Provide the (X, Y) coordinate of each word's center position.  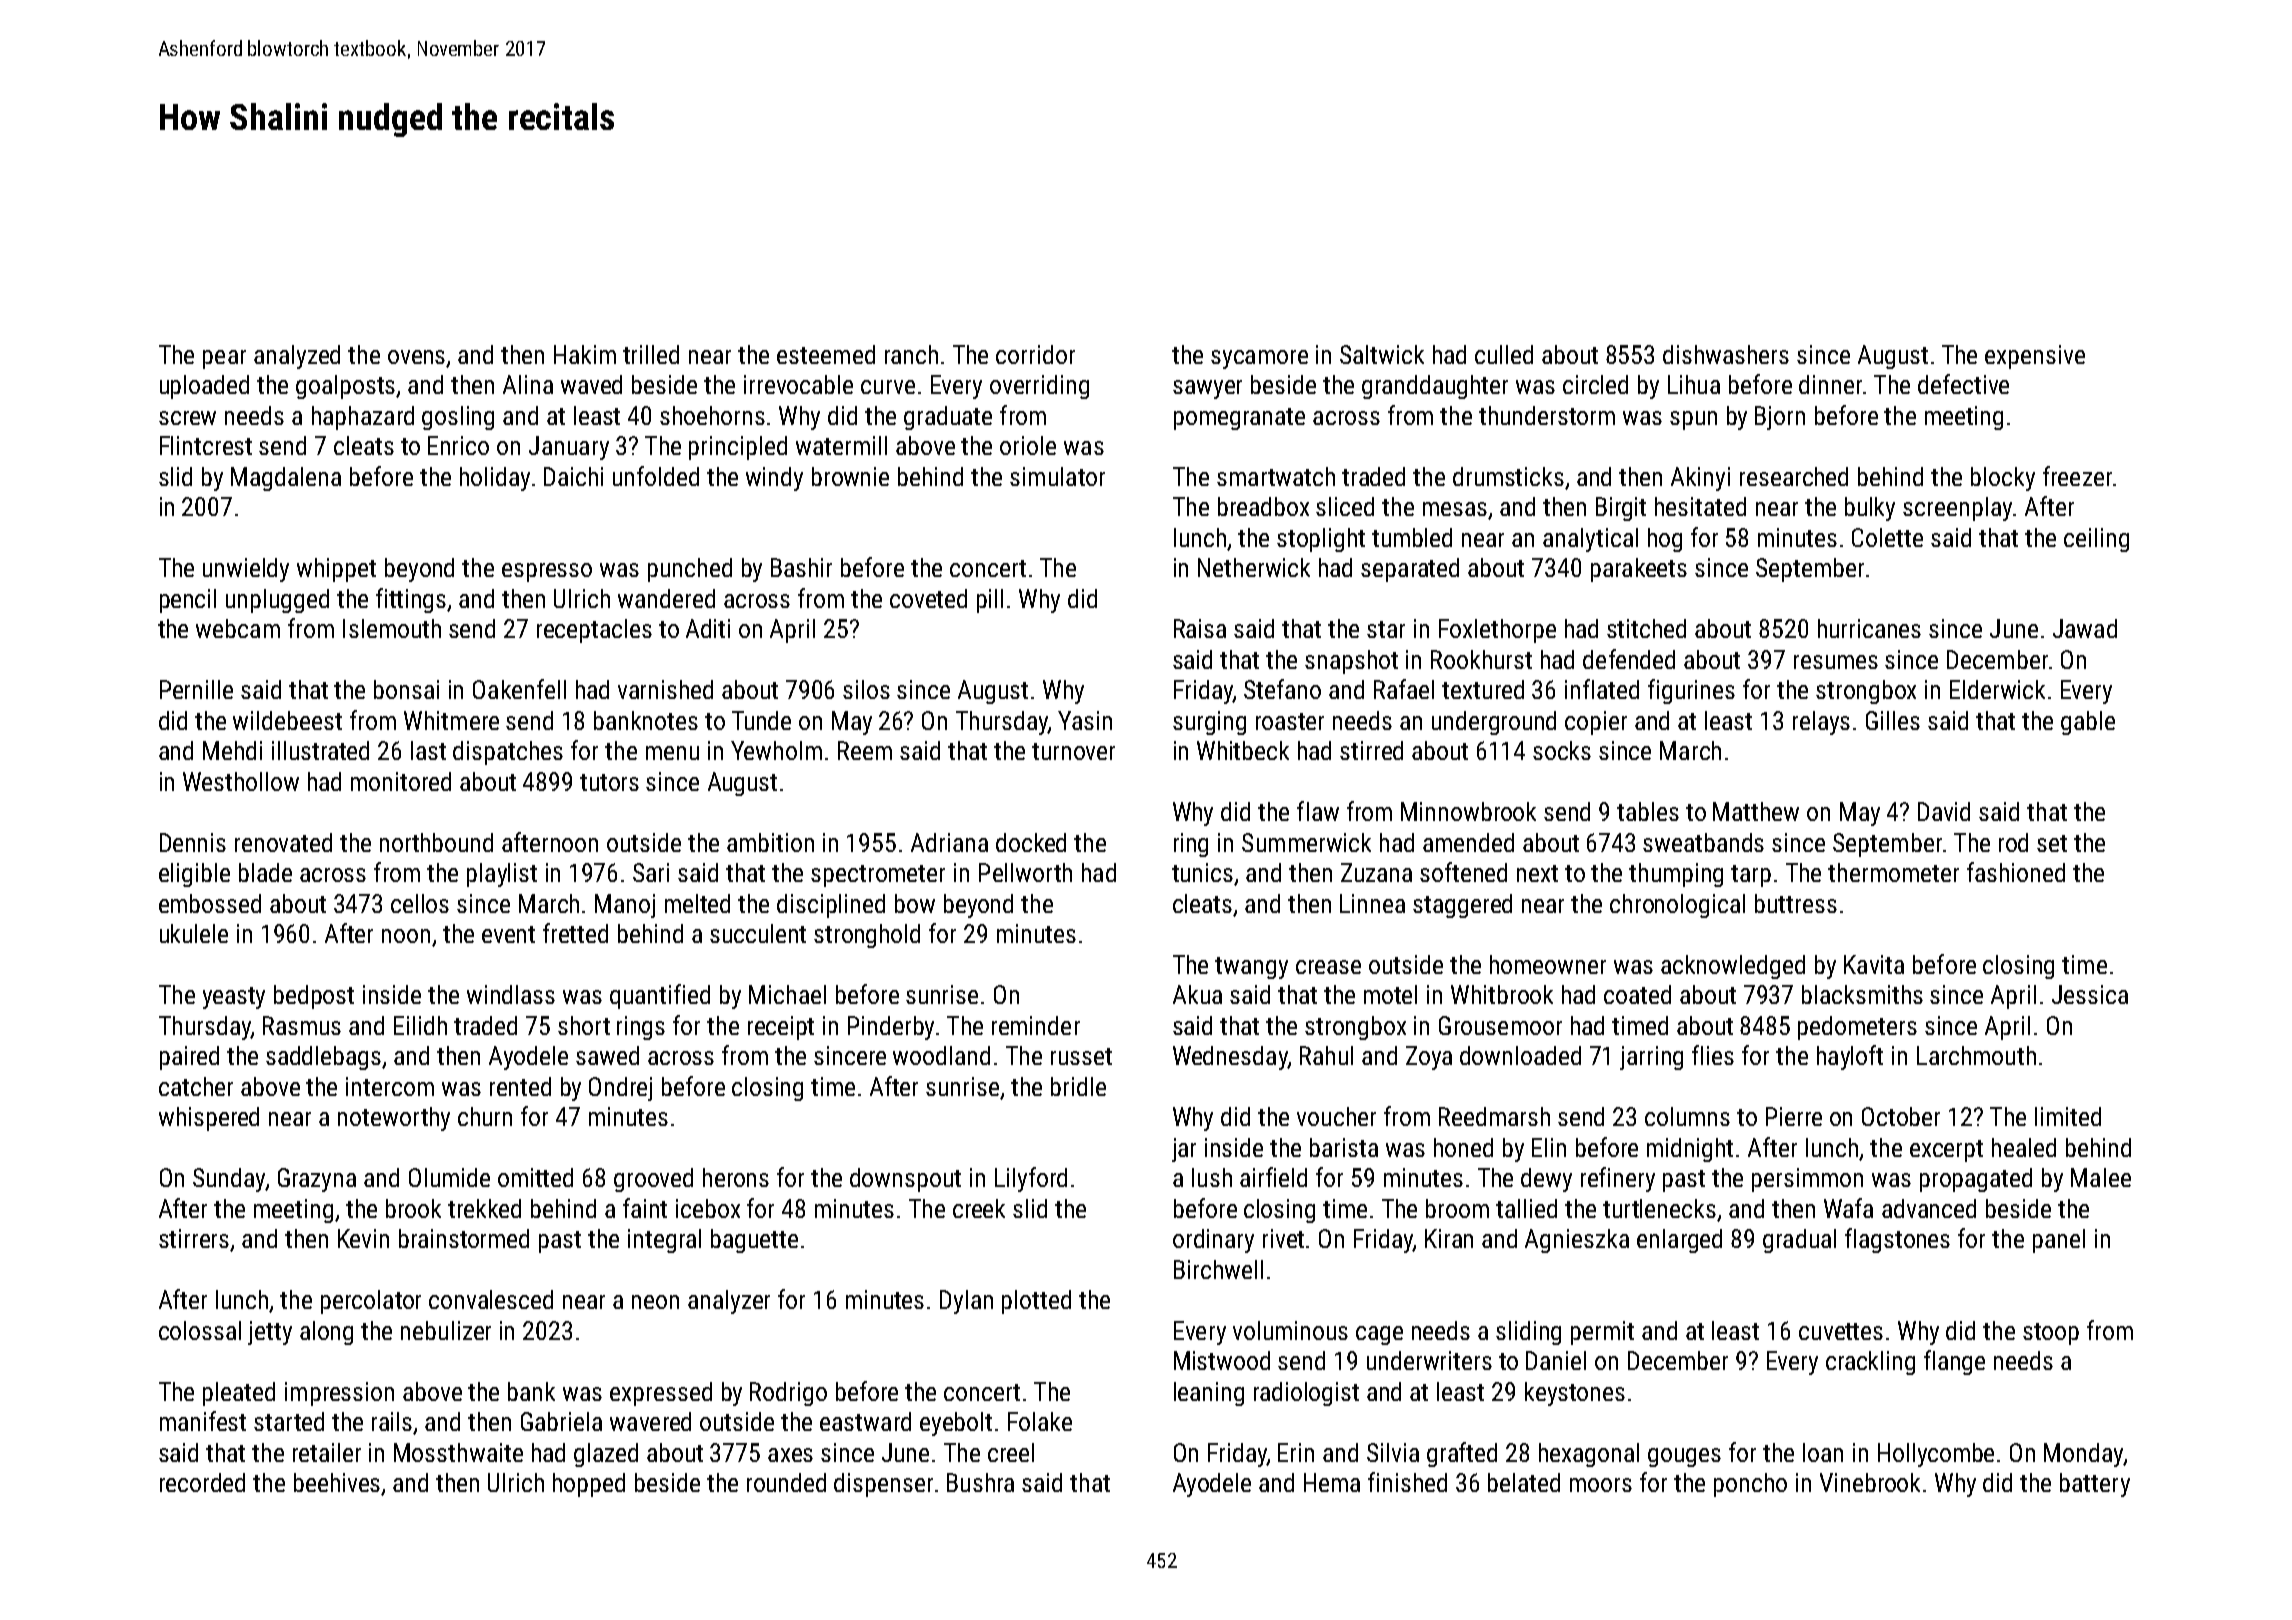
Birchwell (1218, 1269)
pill (990, 601)
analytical (1590, 540)
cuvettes (1841, 1331)
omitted (535, 1177)
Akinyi (1700, 479)
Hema (1332, 1482)
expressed (661, 1394)
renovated (283, 842)
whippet (336, 570)
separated (1410, 570)
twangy (1251, 968)
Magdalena (286, 479)
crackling (1870, 1363)
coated (1637, 994)
